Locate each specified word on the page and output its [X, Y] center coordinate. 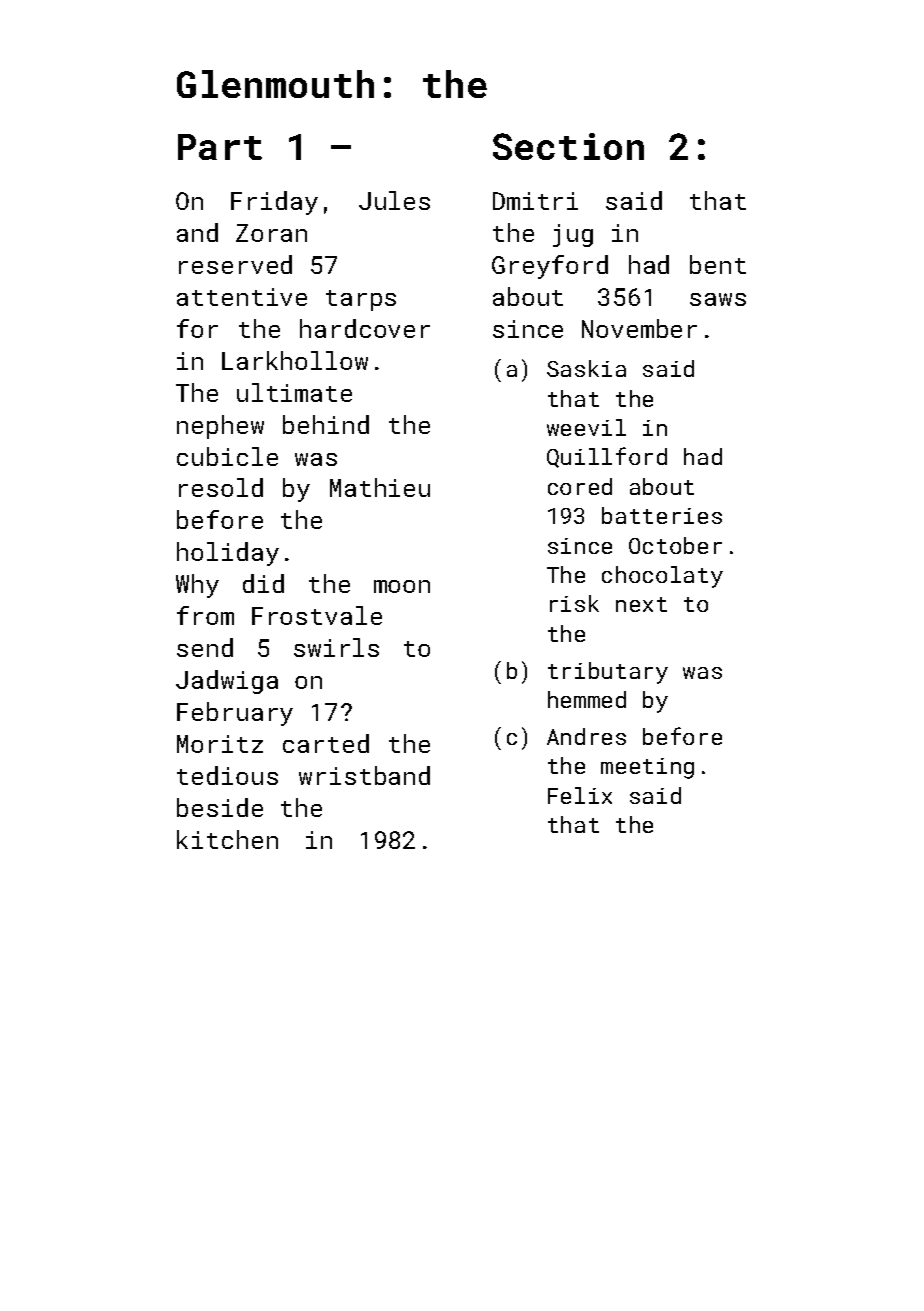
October [675, 545]
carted [326, 743]
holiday [228, 554]
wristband [364, 775]
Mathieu [380, 487]
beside [220, 807]
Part [220, 147]
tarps [361, 300]
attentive [242, 297]
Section [568, 146]
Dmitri [535, 201]
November [639, 328]
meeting [647, 768]
